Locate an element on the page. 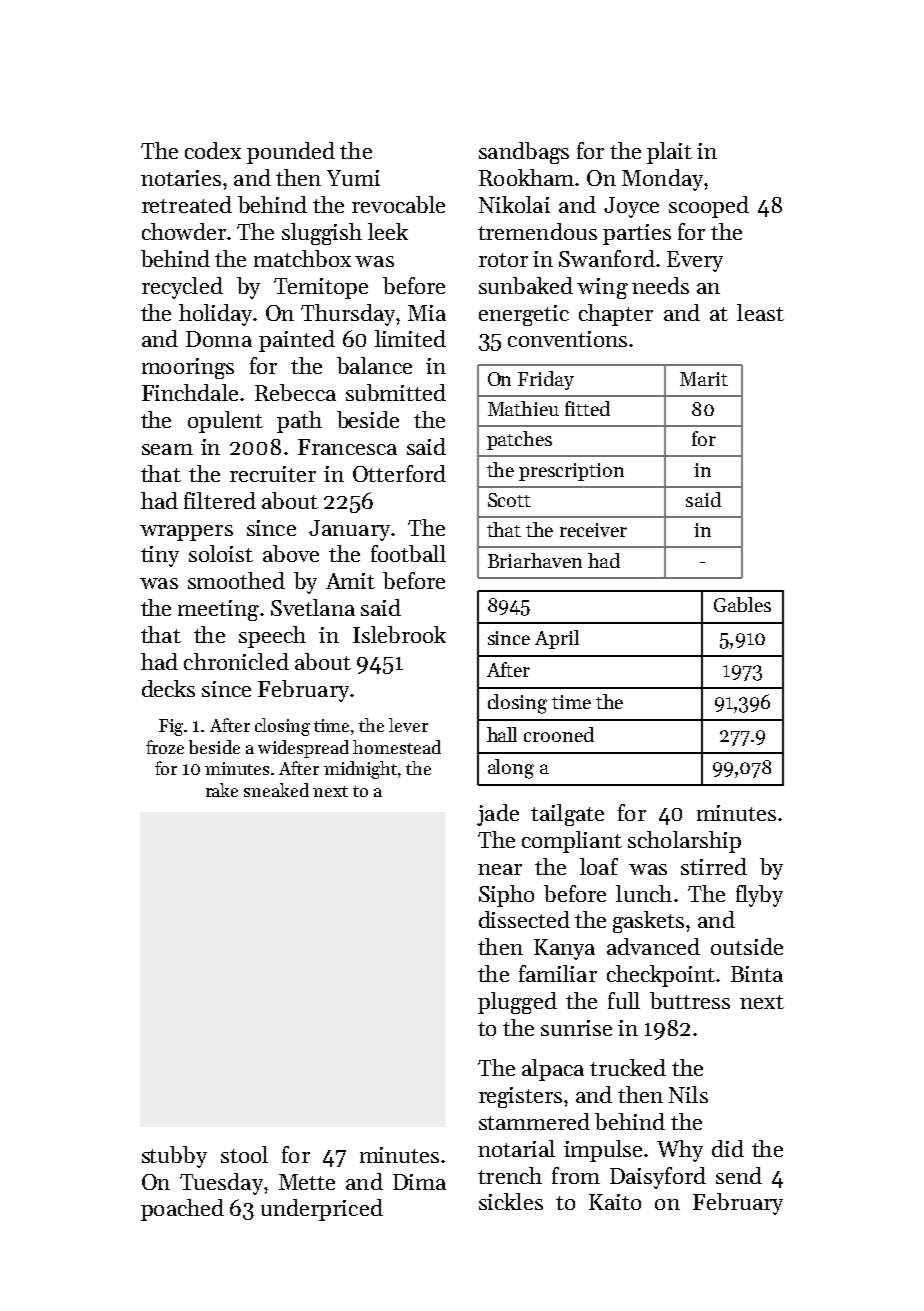 This page has width=924, height=1311. Binta is located at coordinates (757, 974).
